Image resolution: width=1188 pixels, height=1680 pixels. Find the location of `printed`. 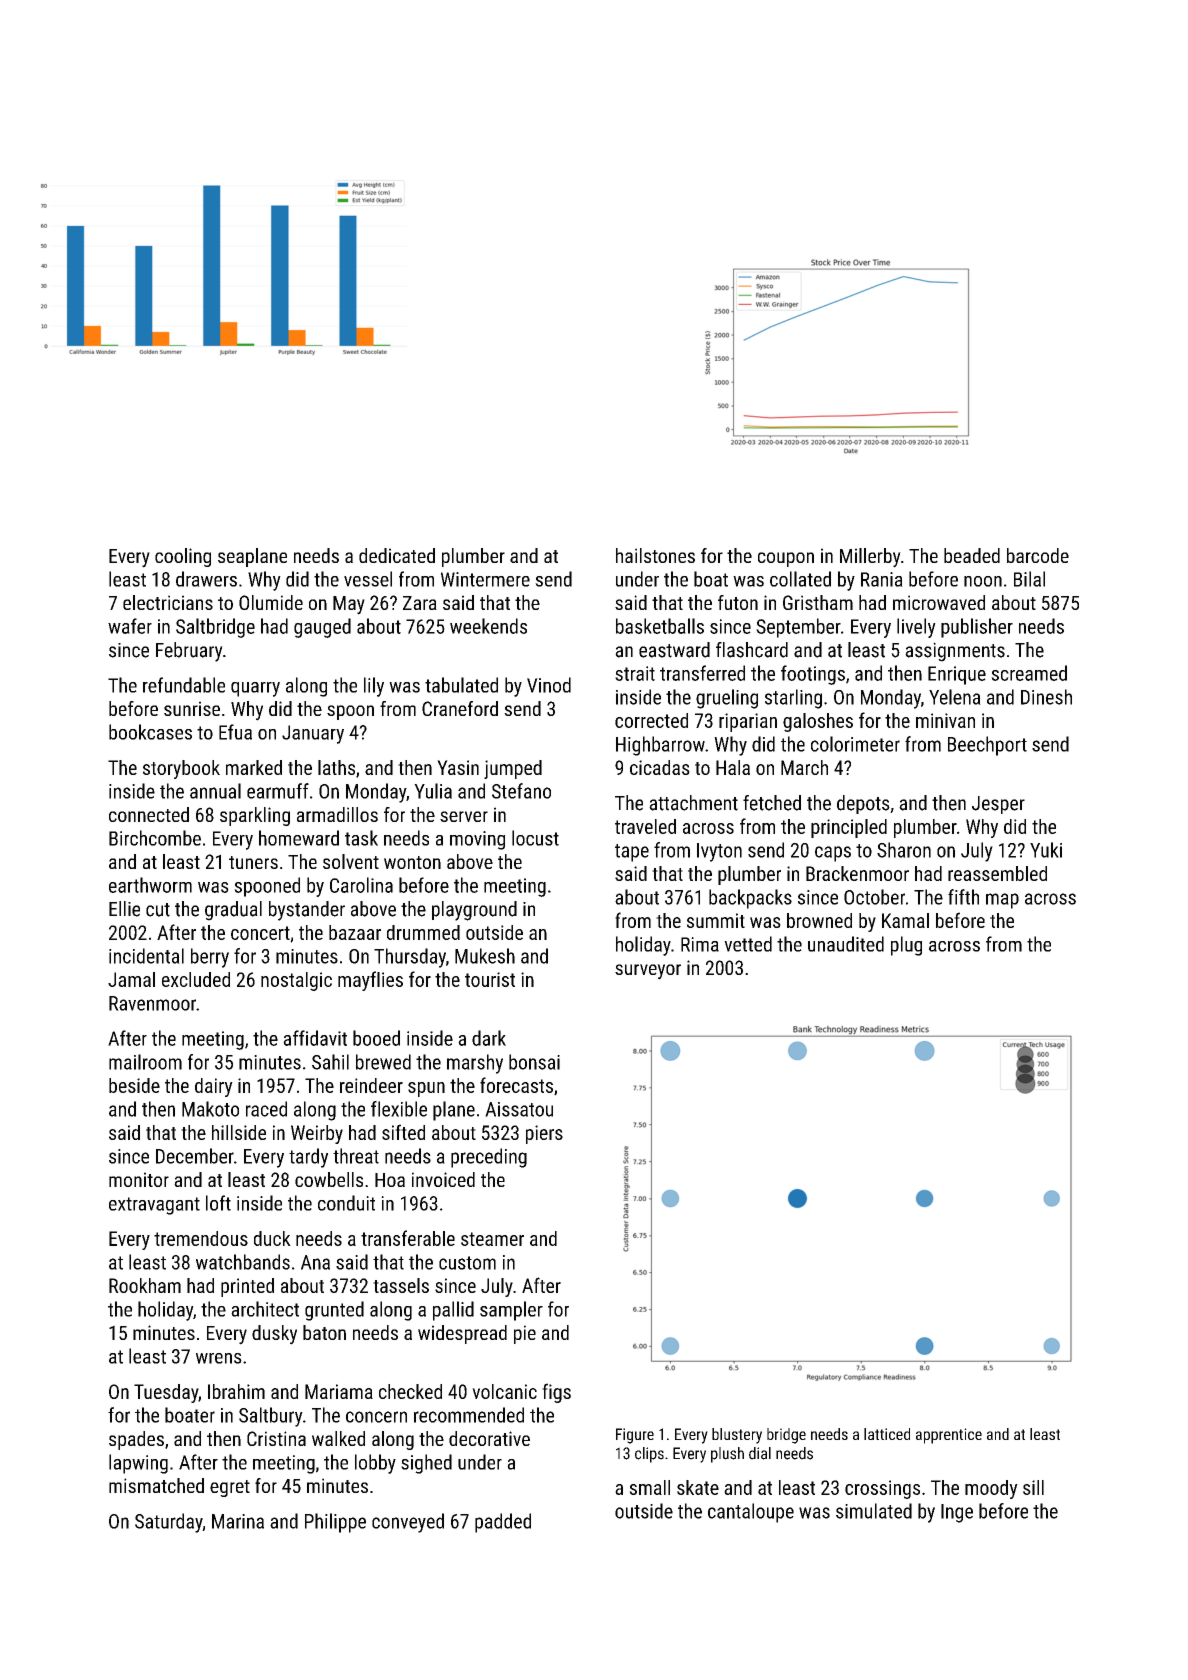

printed is located at coordinates (247, 1287).
